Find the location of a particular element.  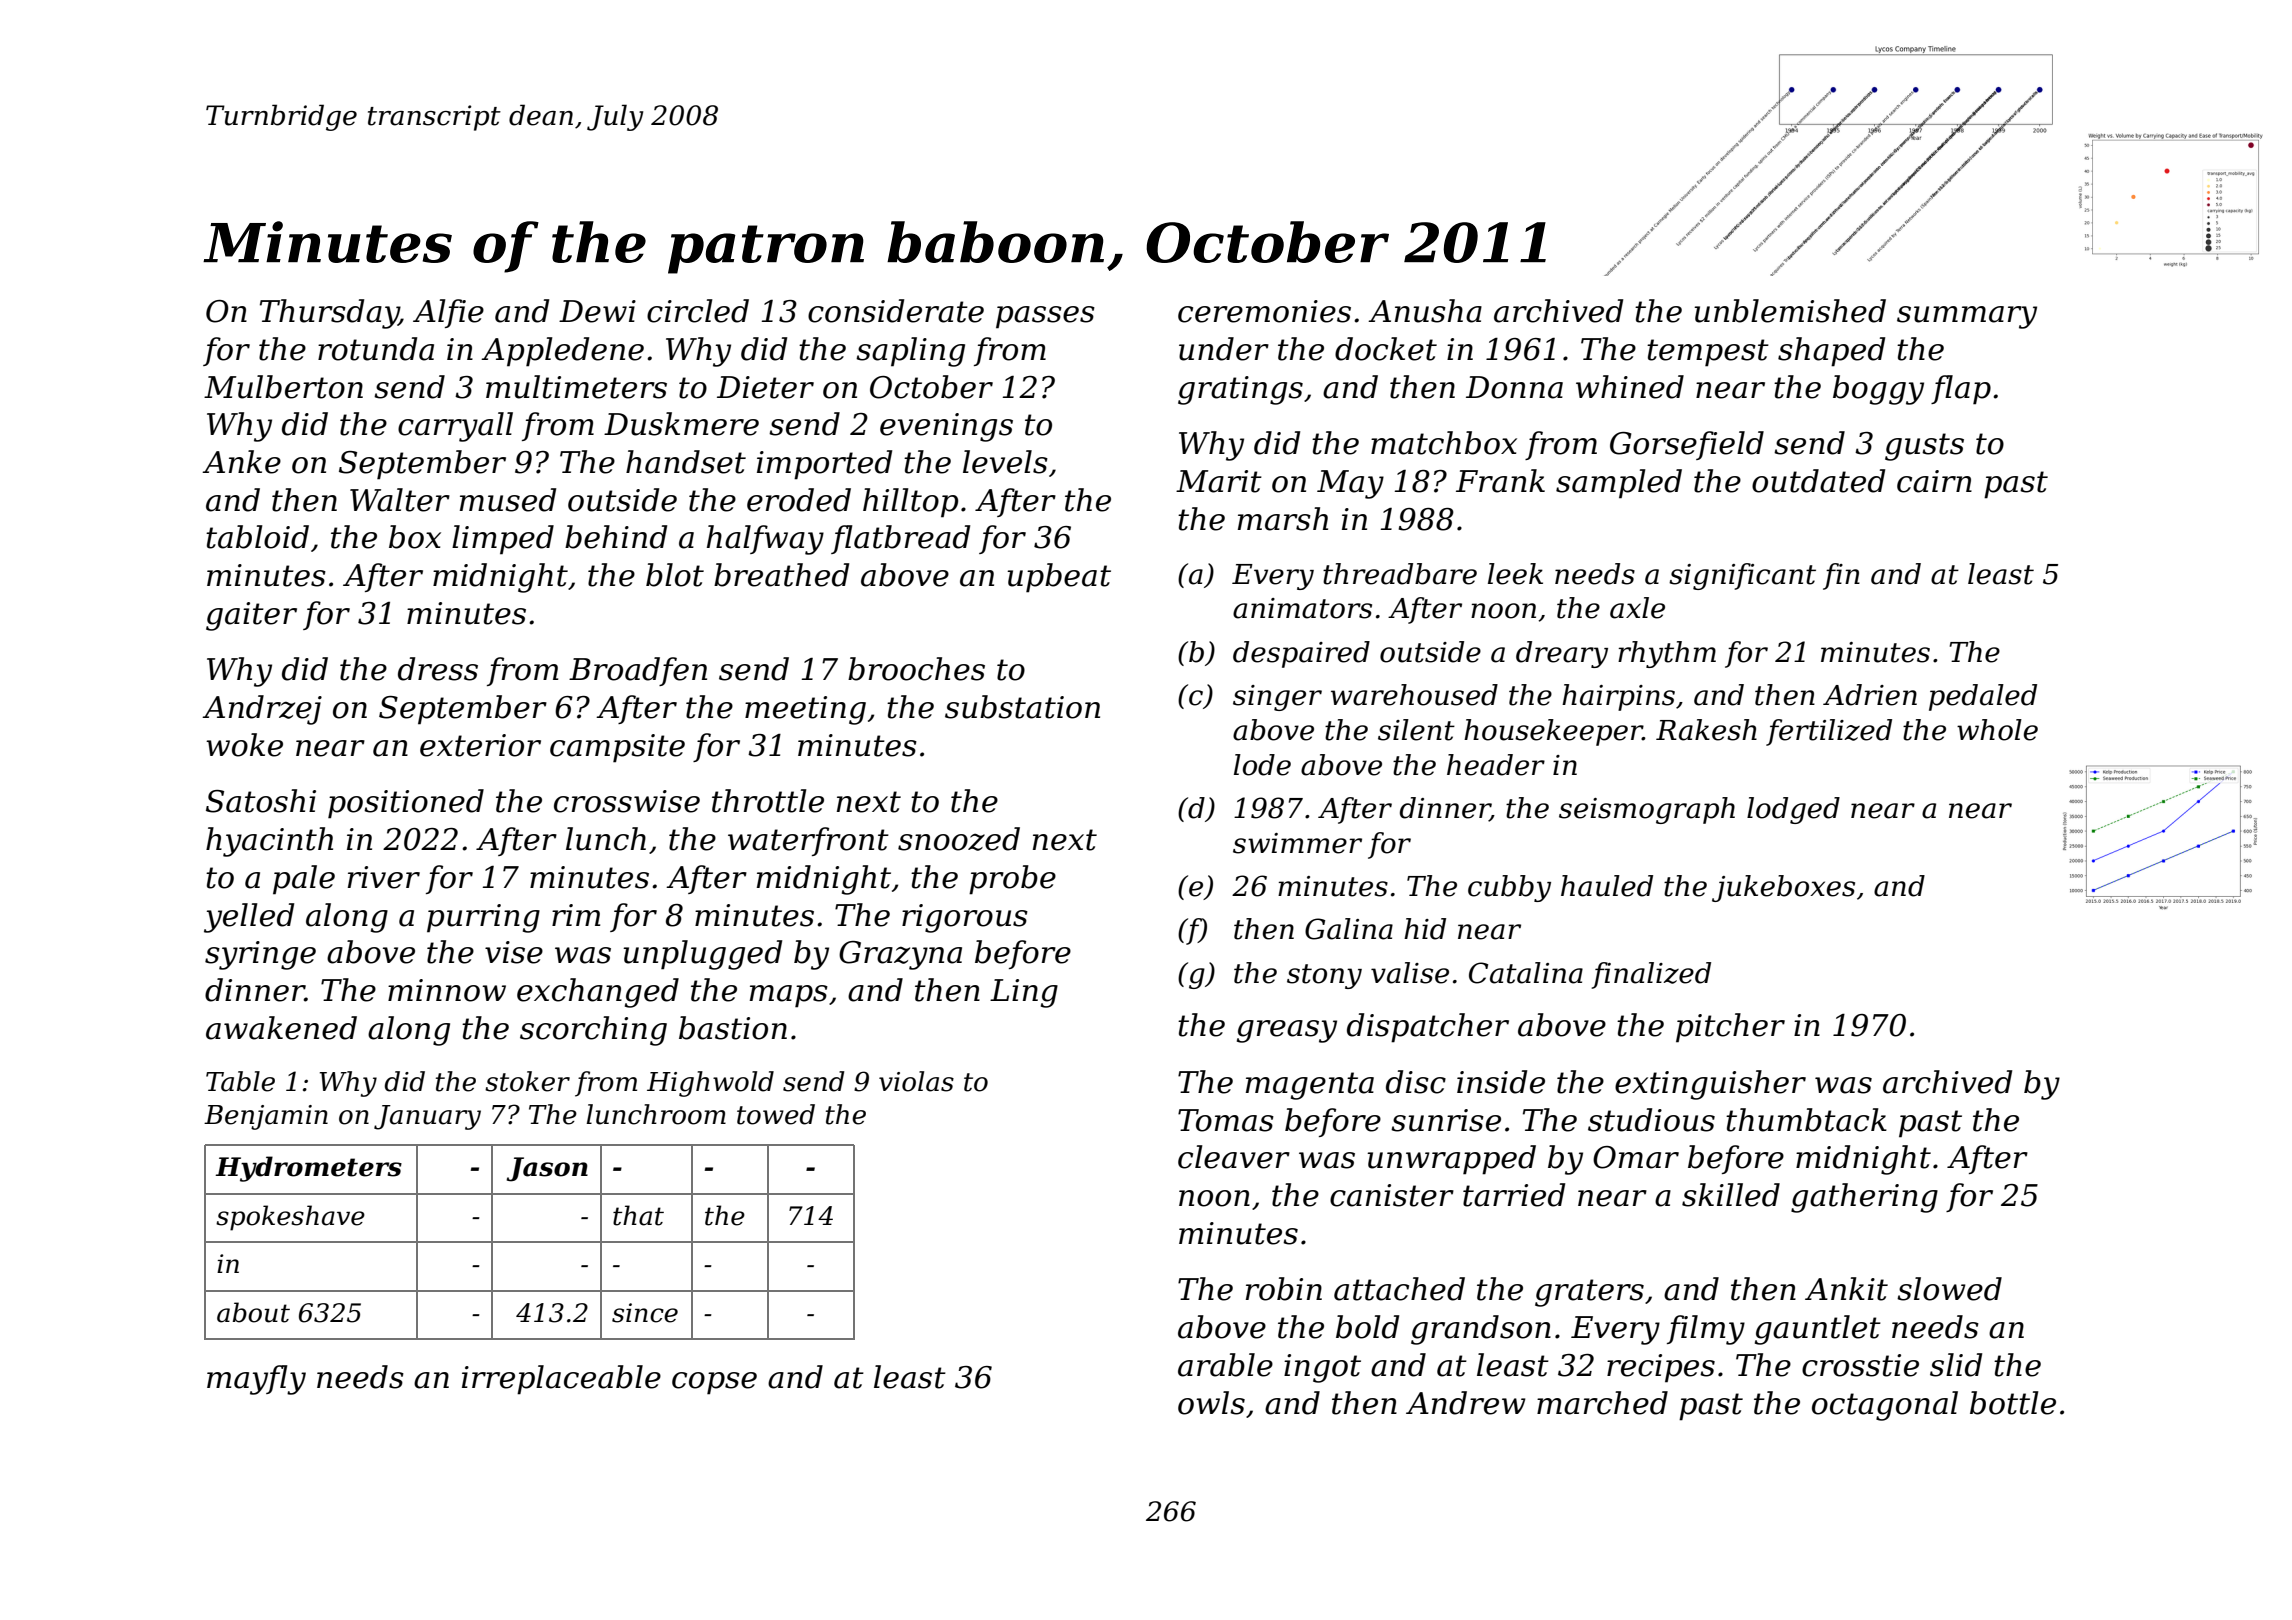

Grazyna is located at coordinates (900, 955).
